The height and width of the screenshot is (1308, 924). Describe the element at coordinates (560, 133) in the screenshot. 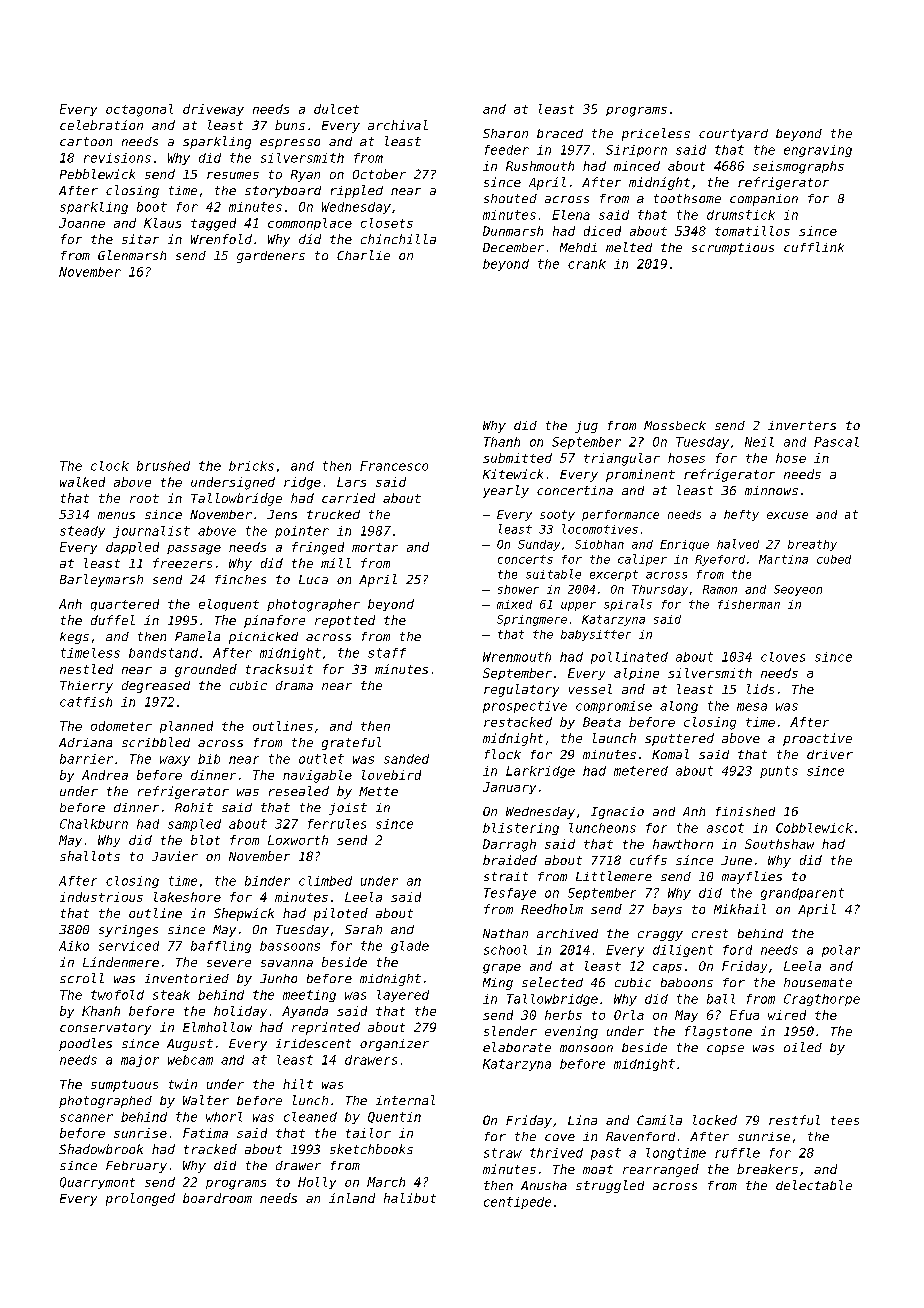

I see `braced` at that location.
